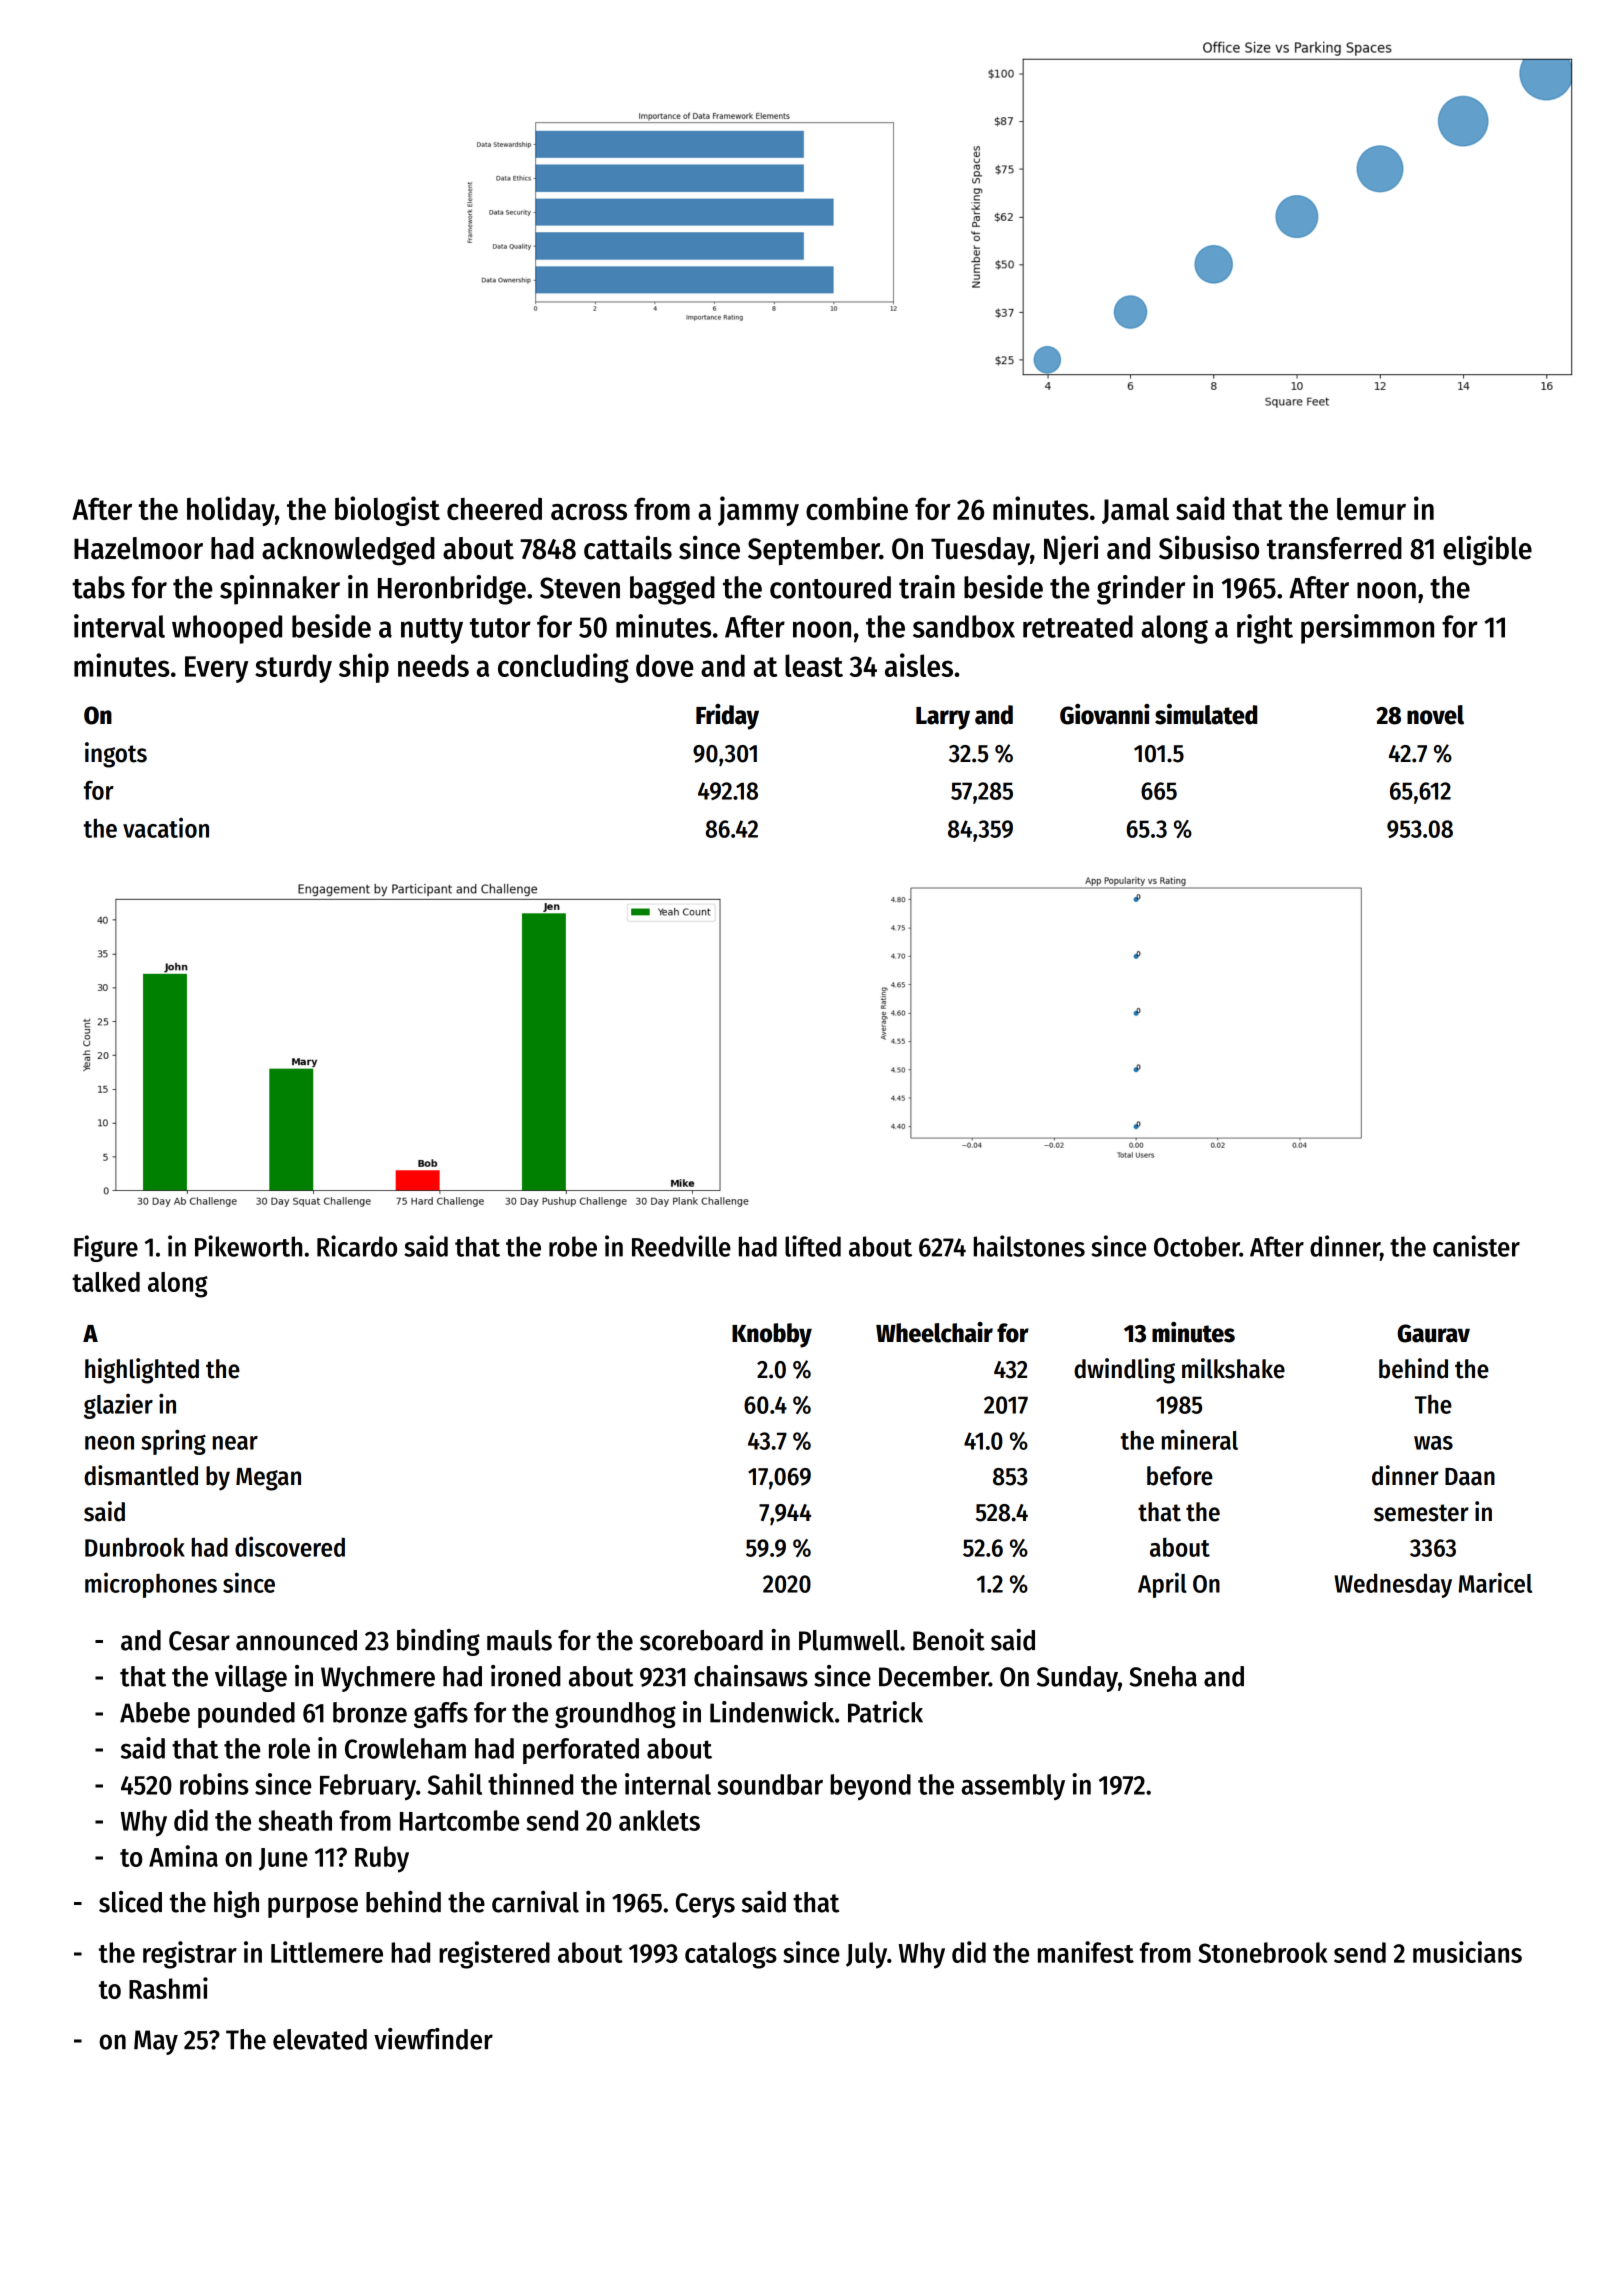  I want to click on Megan, so click(268, 1479).
